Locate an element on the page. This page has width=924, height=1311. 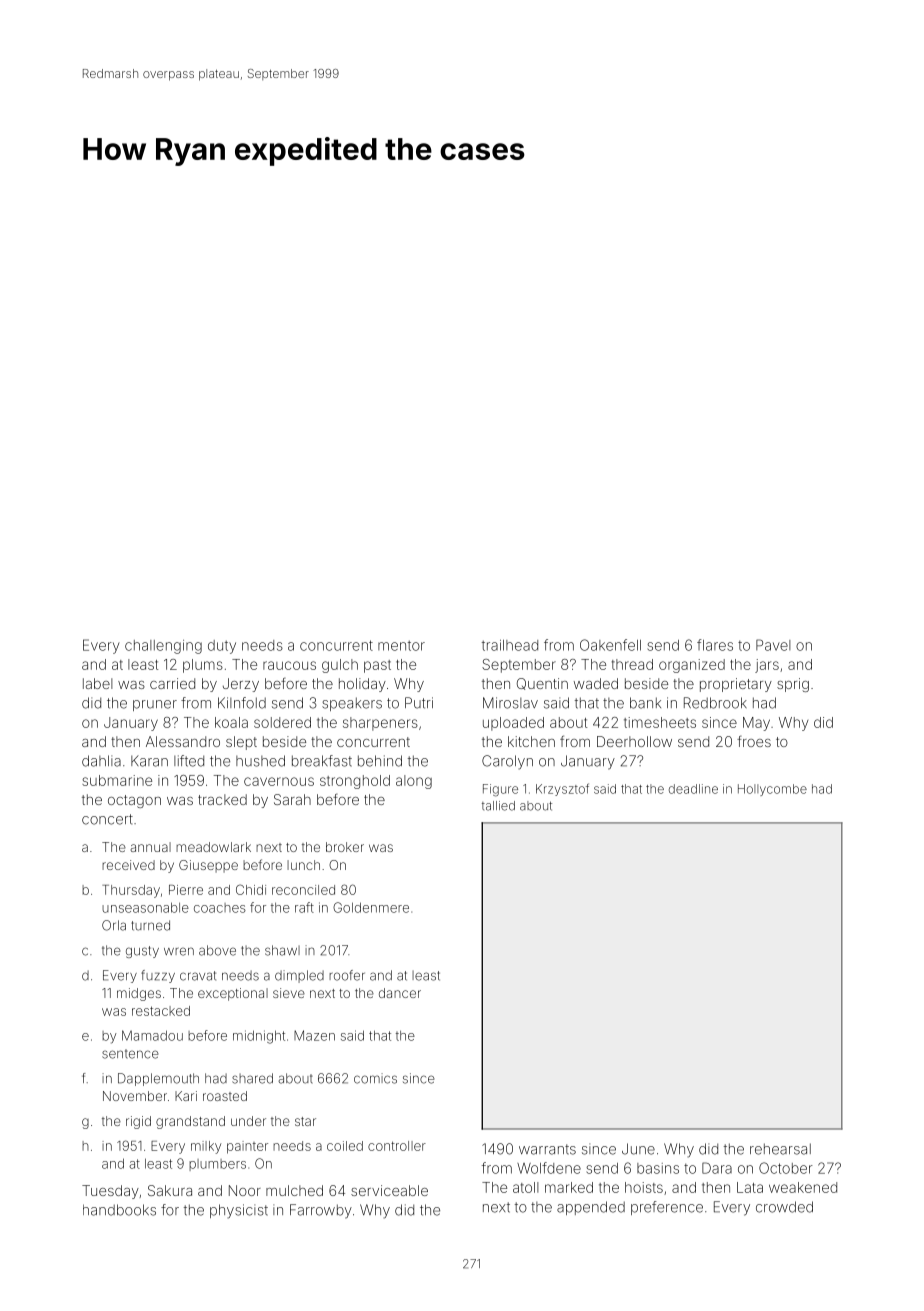
Lata is located at coordinates (750, 1187).
